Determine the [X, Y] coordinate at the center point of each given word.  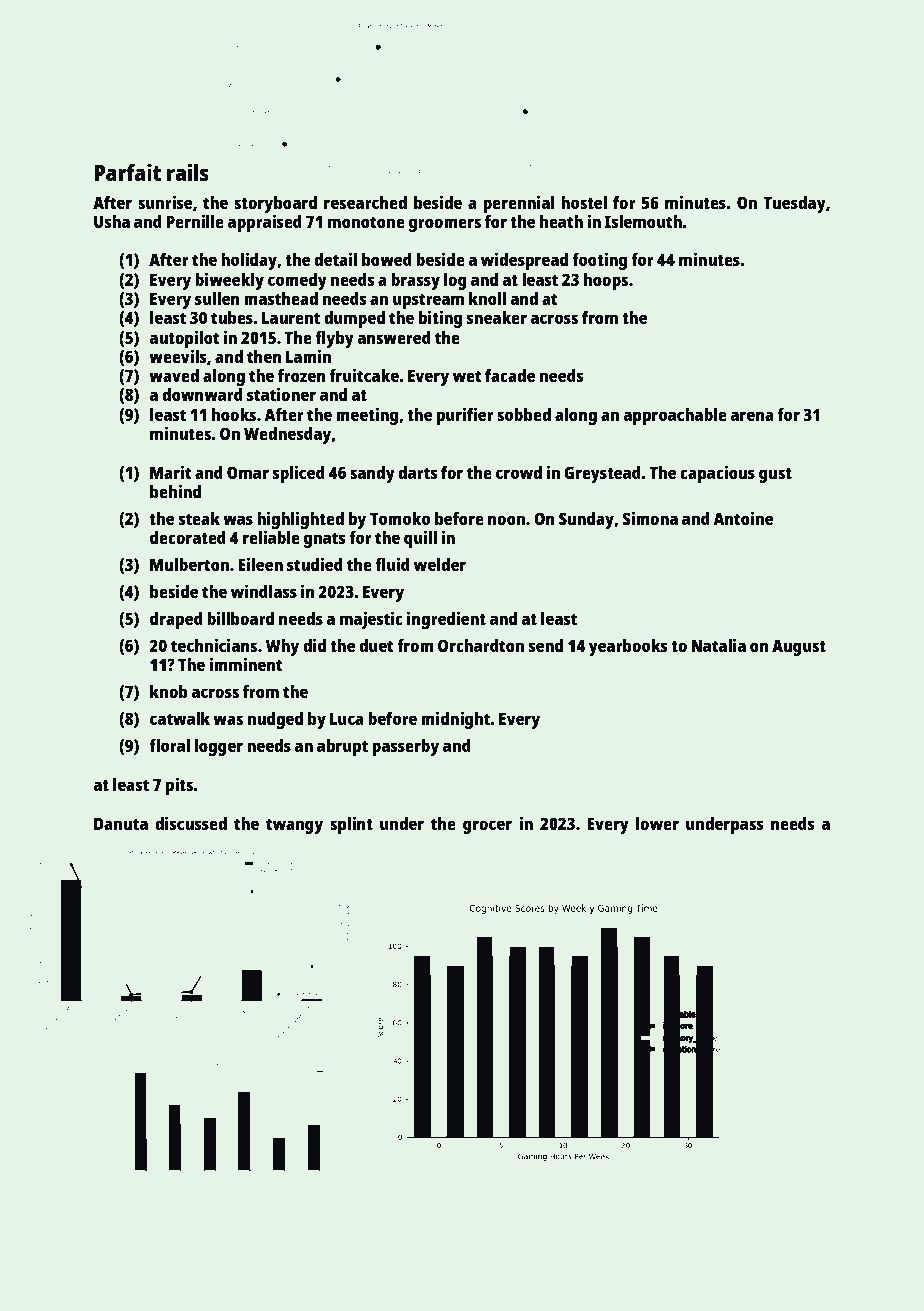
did [314, 645]
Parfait [127, 172]
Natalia [718, 645]
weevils [178, 356]
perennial [519, 204]
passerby [405, 747]
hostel [584, 202]
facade [510, 375]
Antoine [743, 518]
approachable [675, 416]
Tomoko [400, 518]
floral [169, 745]
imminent [246, 664]
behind [175, 491]
